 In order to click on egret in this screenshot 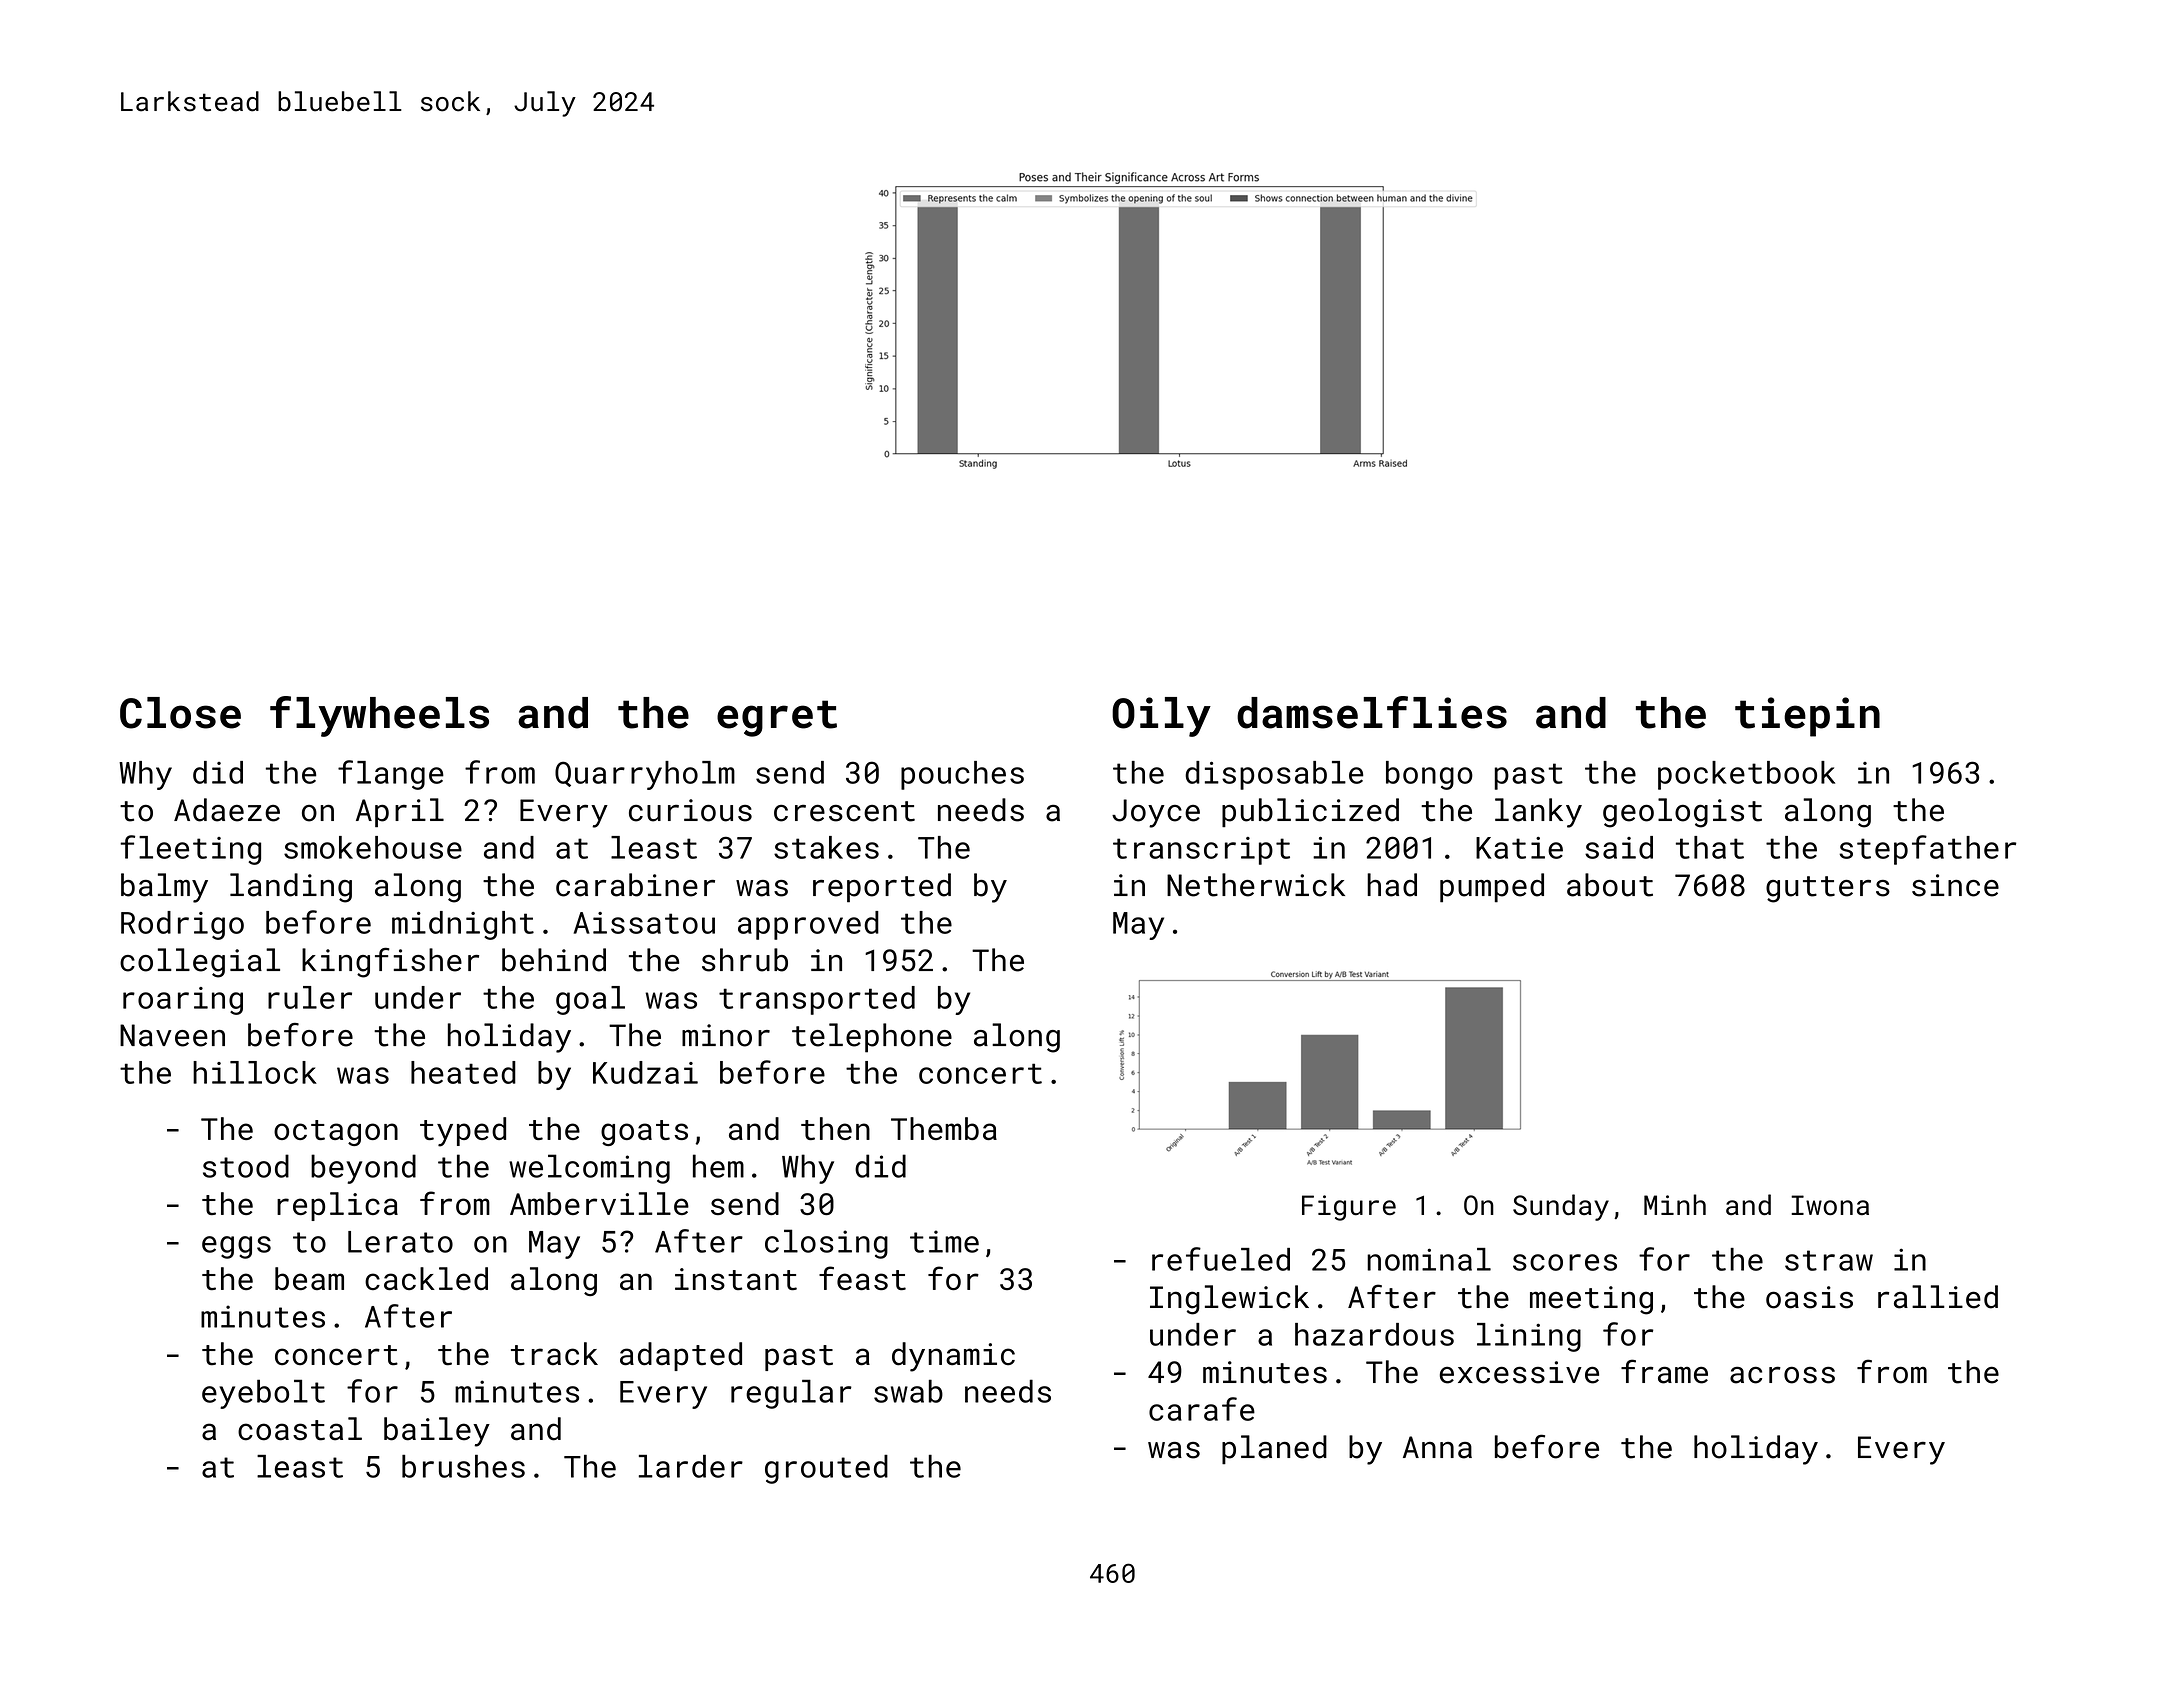, I will do `click(777, 718)`.
